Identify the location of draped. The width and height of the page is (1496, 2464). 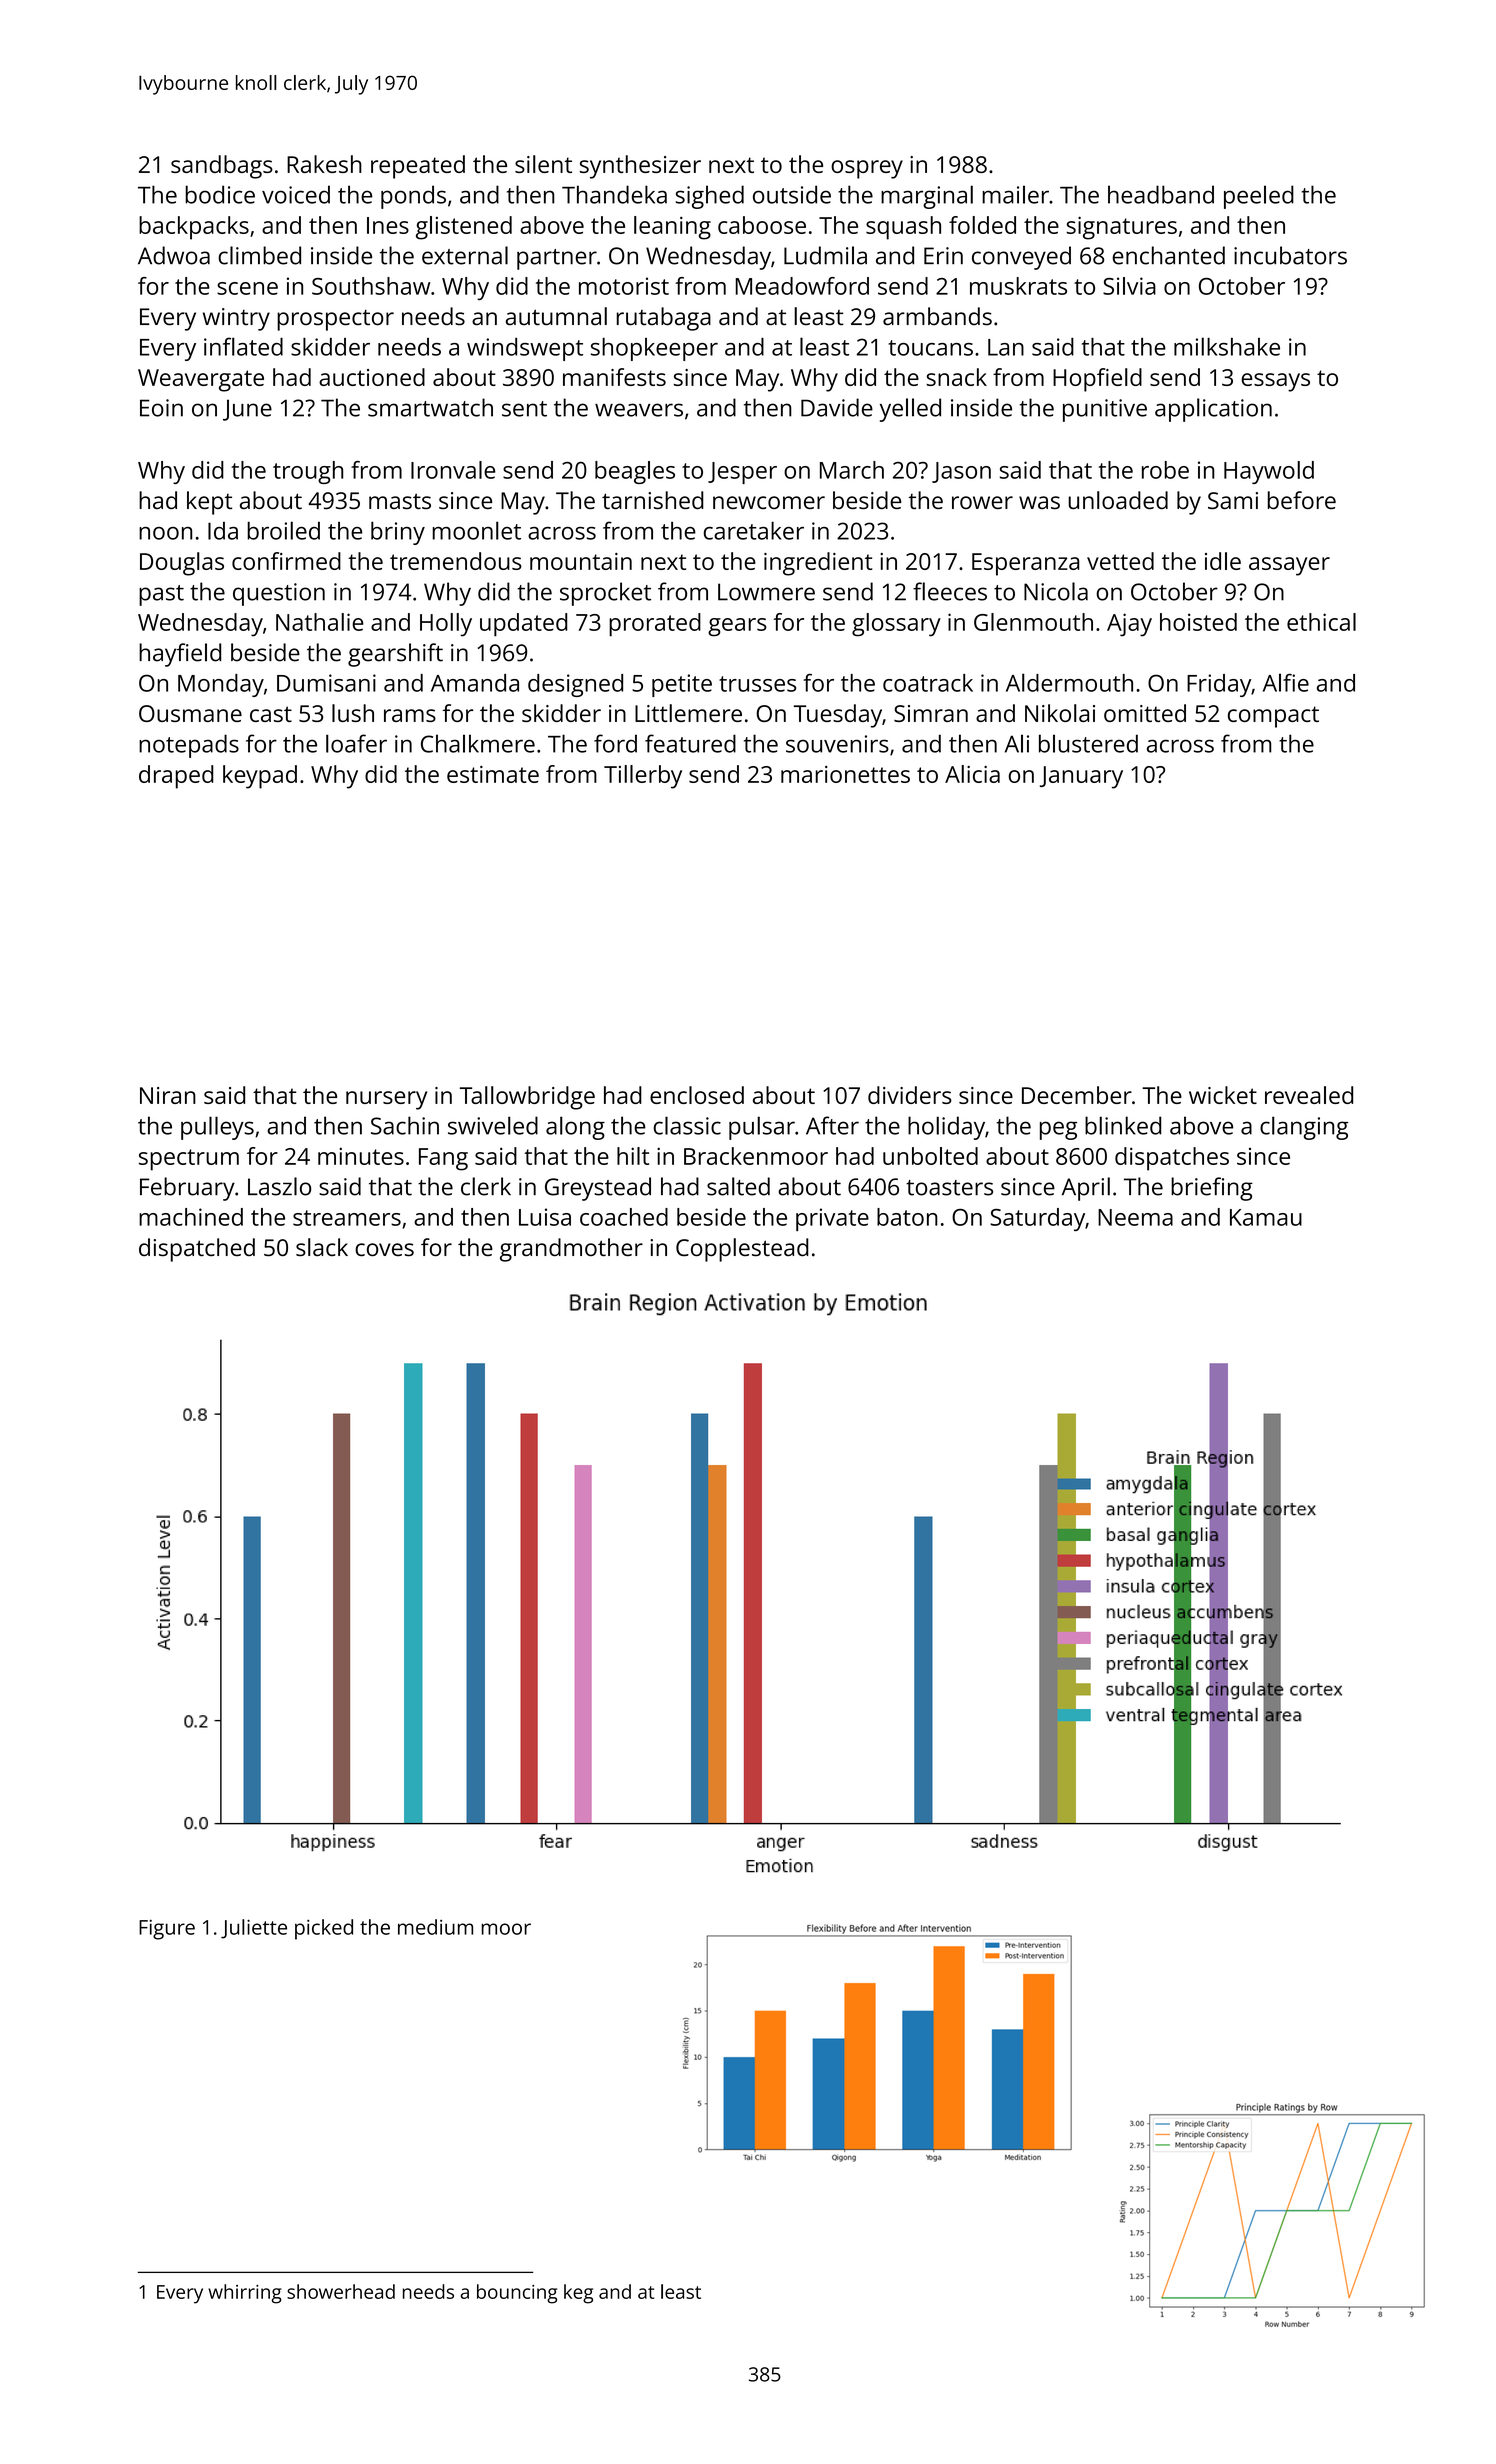
(176, 777).
